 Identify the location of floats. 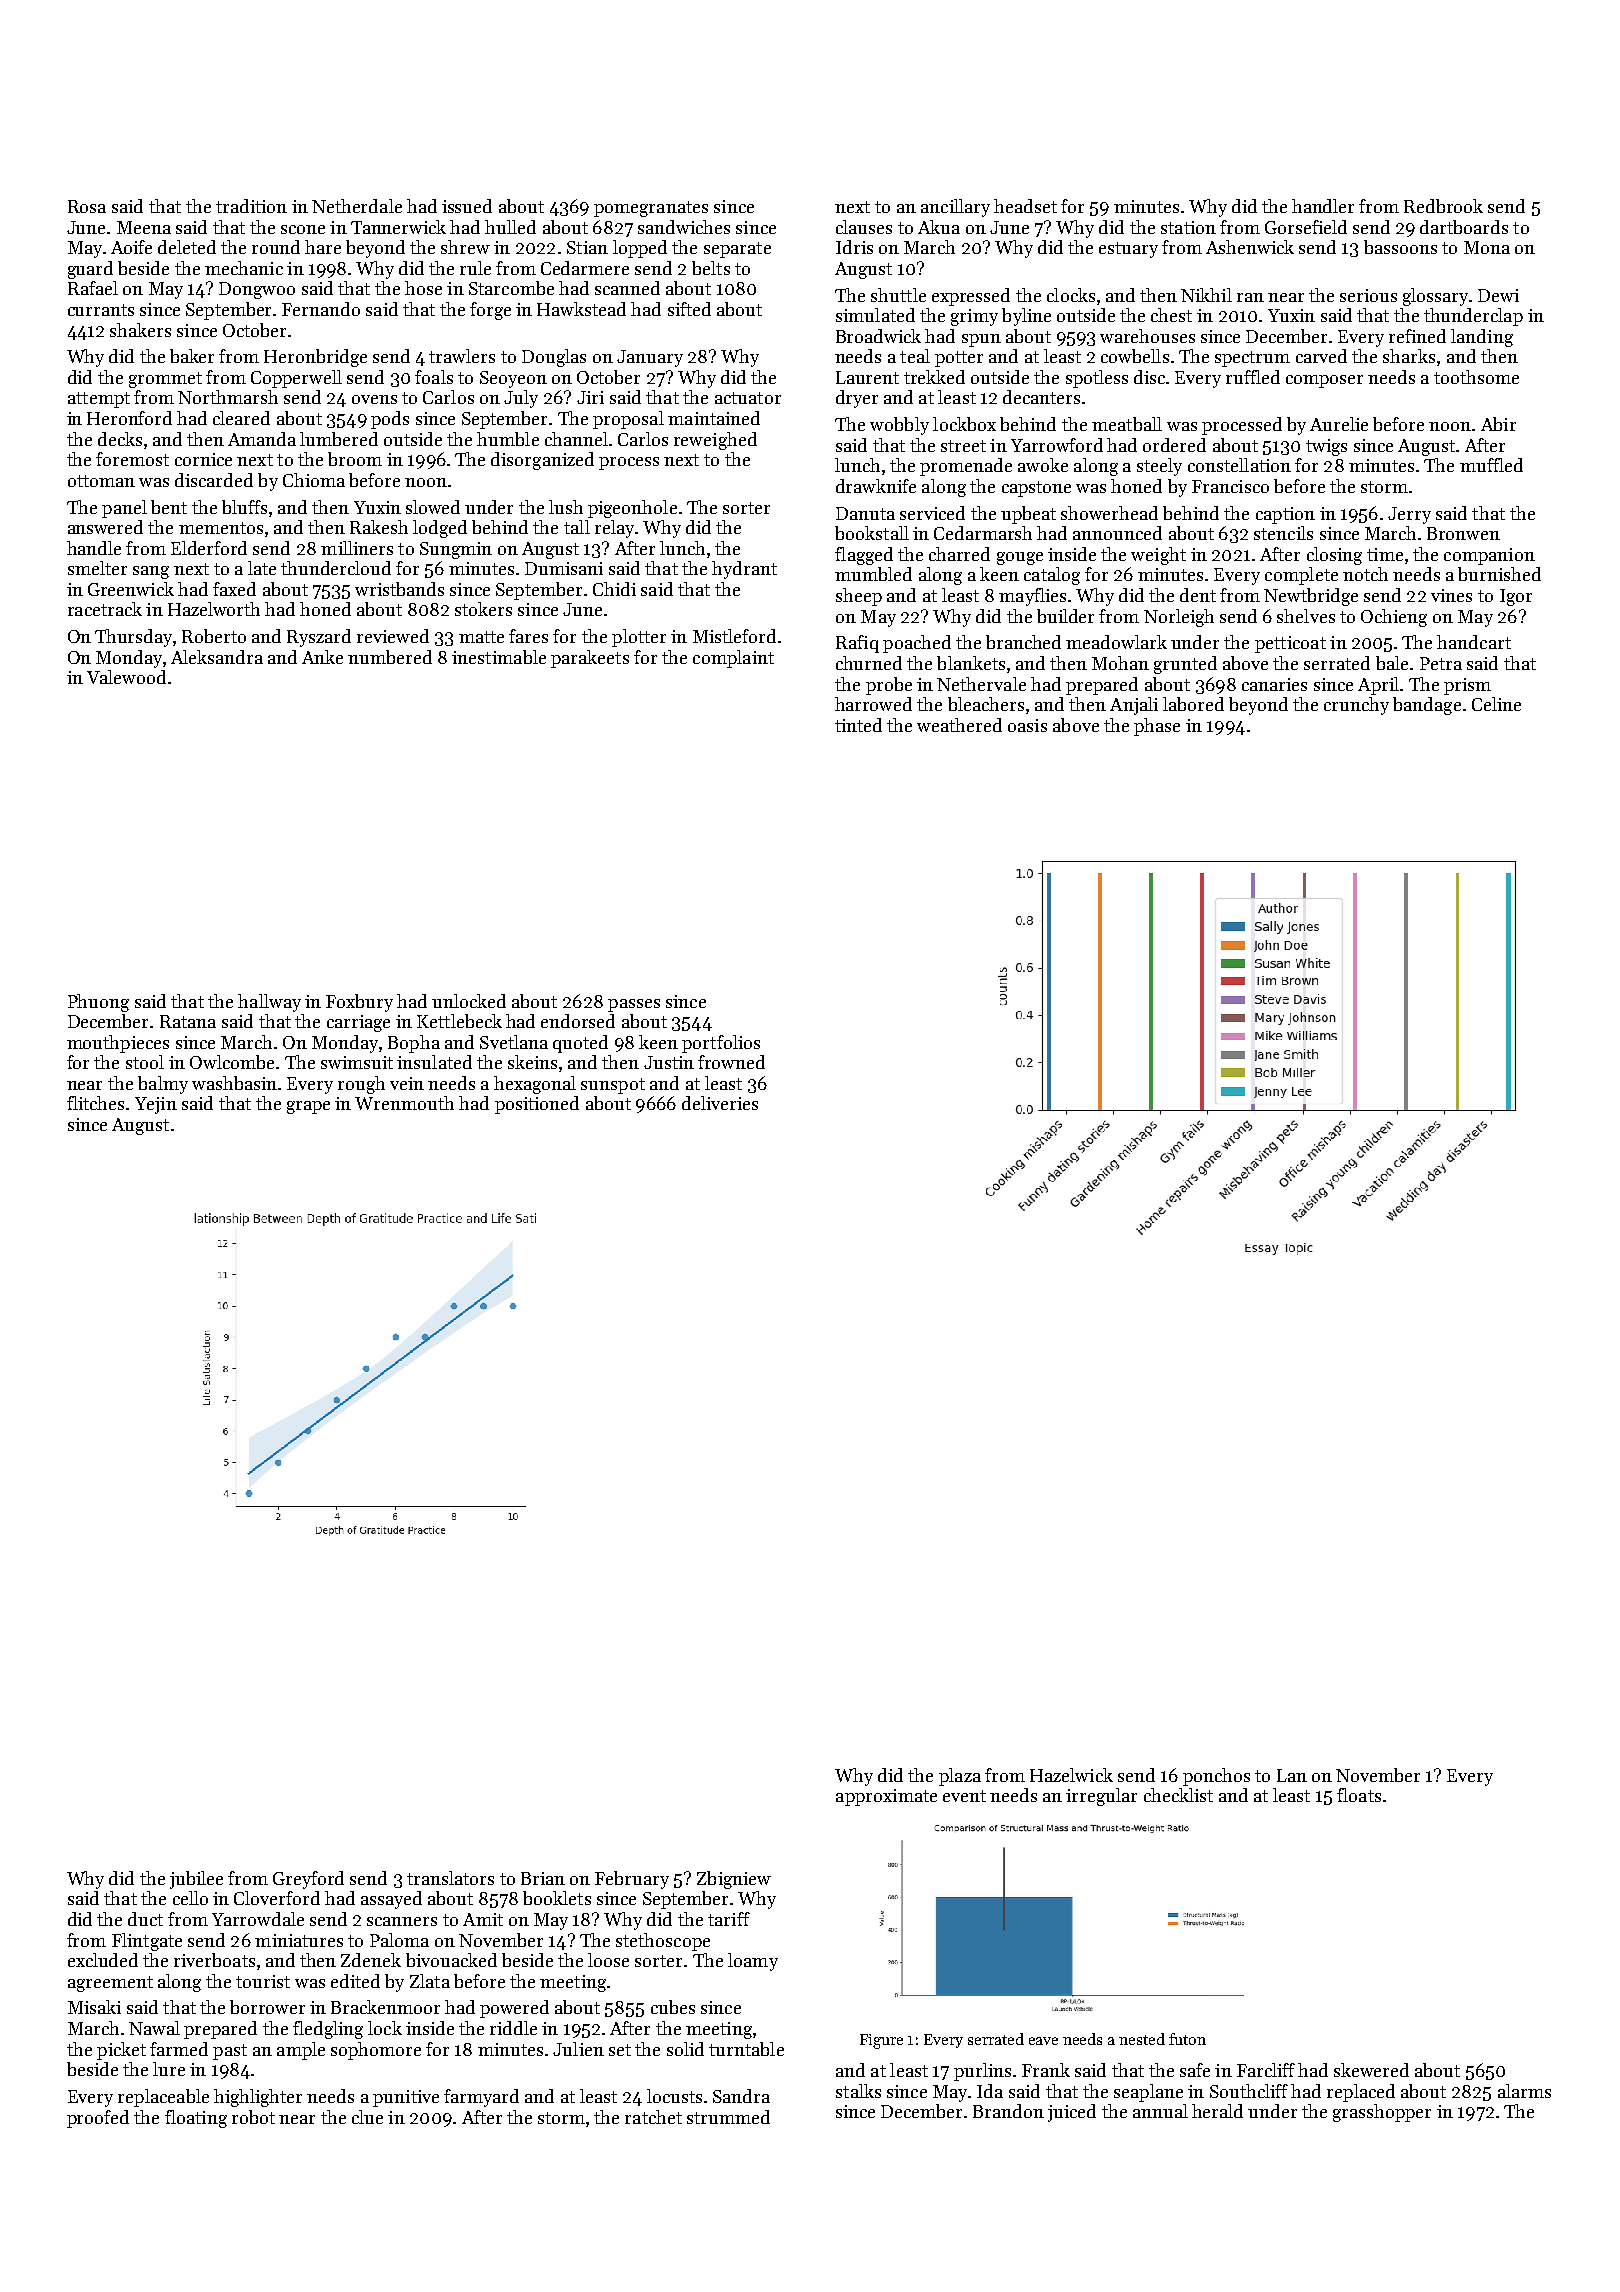
(1359, 1795).
